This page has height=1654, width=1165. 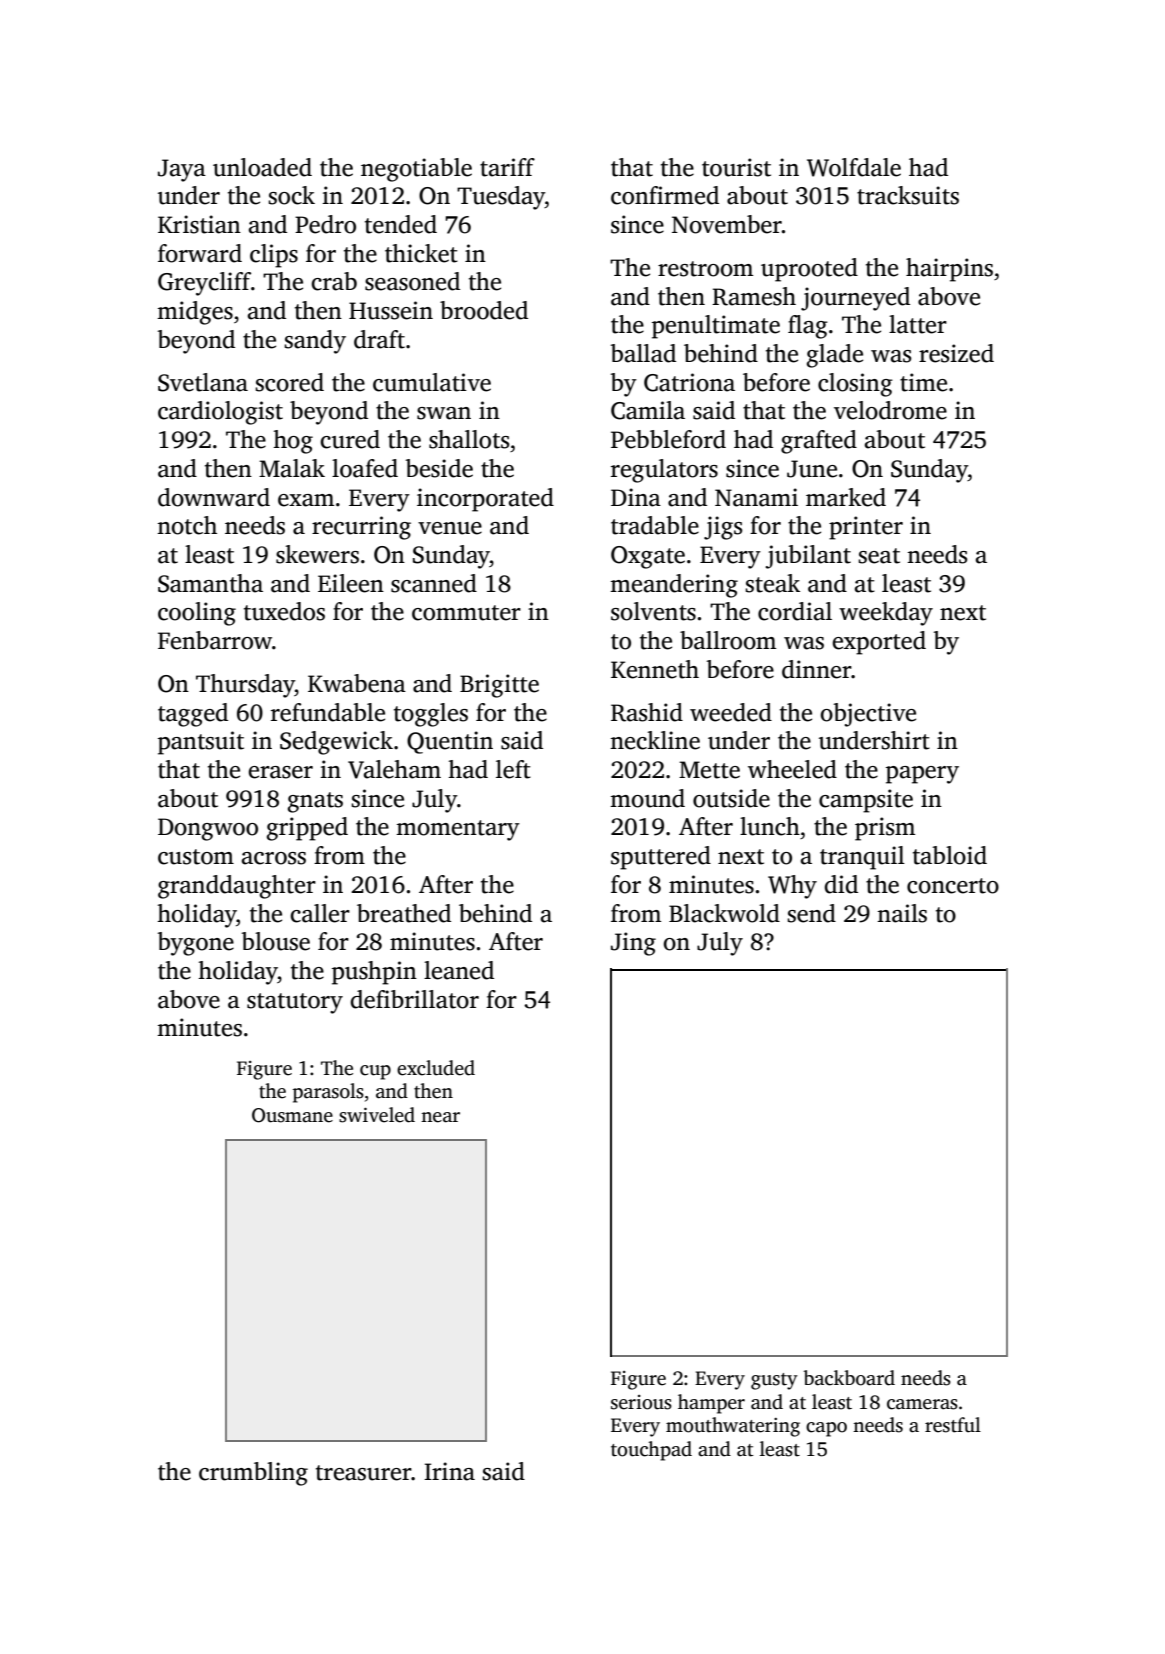 I want to click on bygone, so click(x=195, y=944).
